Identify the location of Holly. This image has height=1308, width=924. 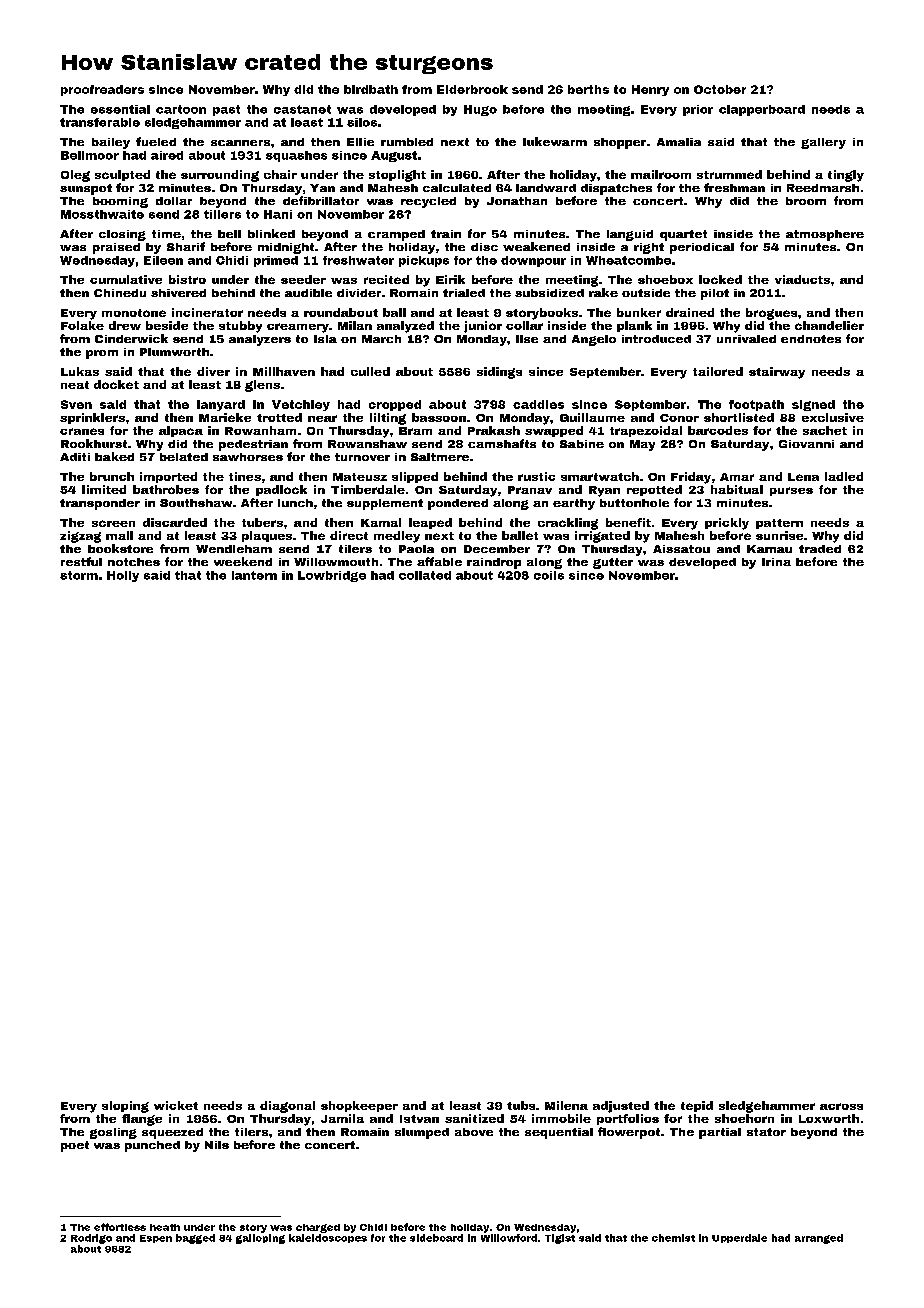
(123, 576).
